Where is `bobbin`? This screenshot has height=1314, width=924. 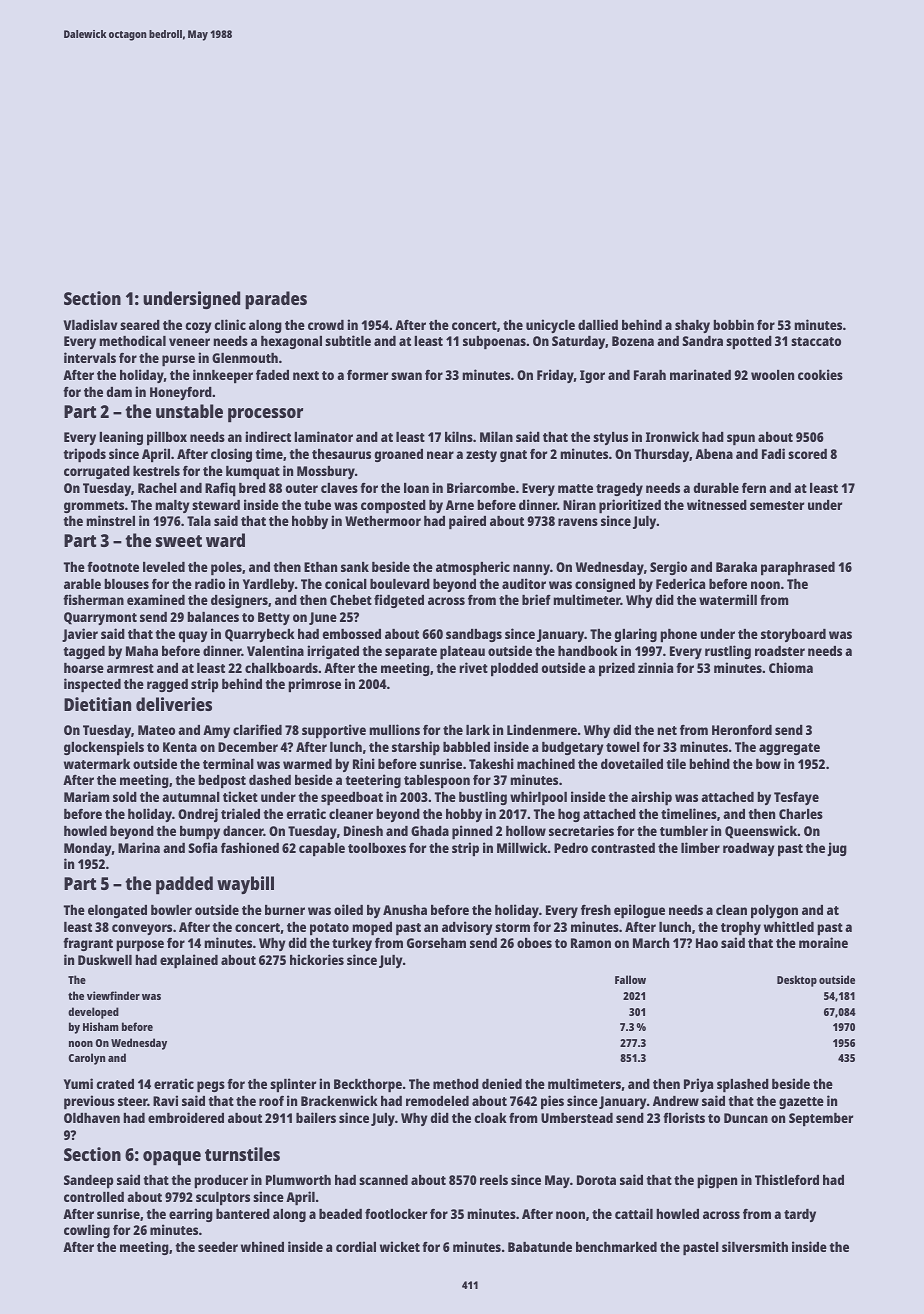
bobbin is located at coordinates (733, 324).
